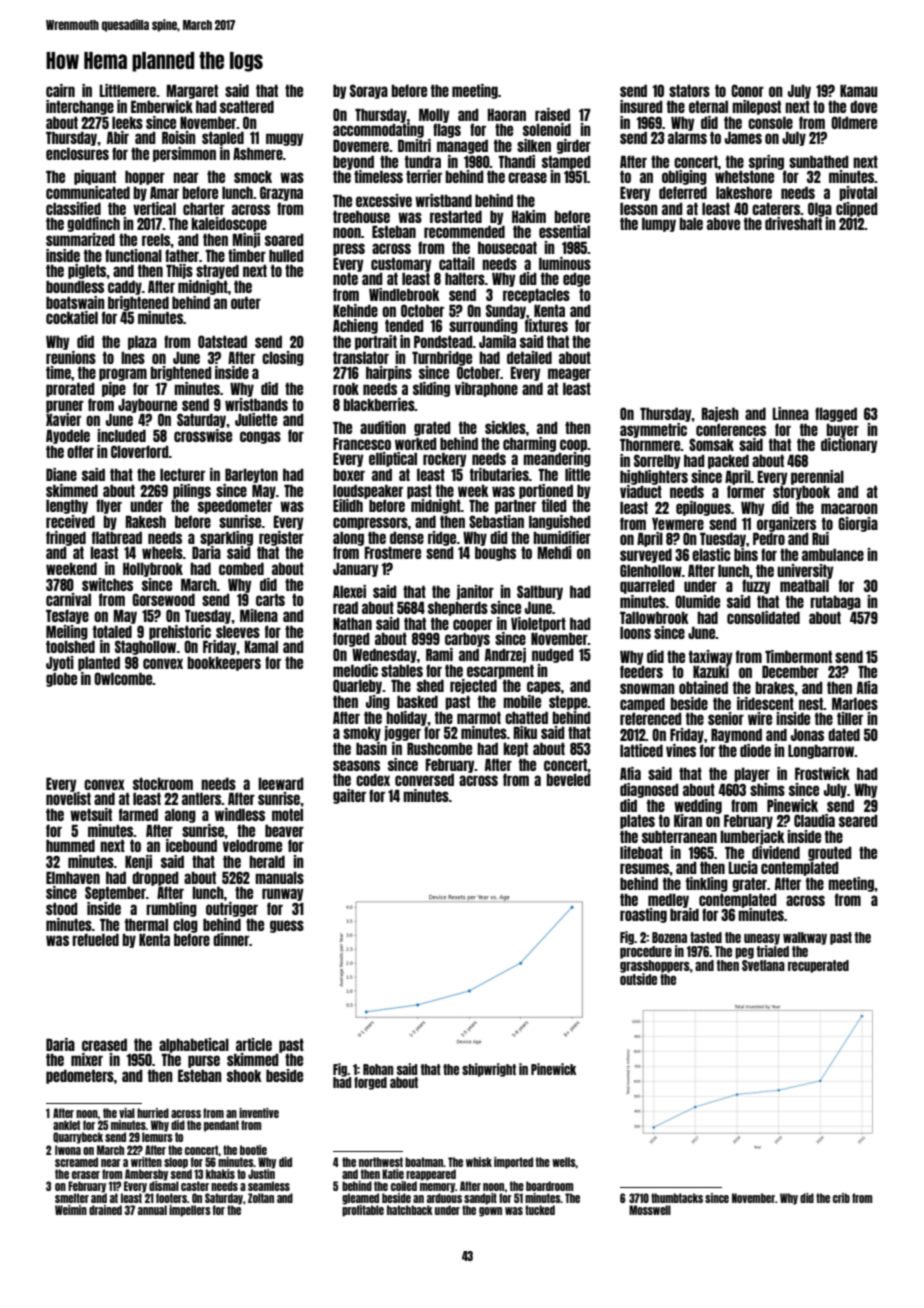  What do you see at coordinates (190, 1211) in the document?
I see `impellers` at bounding box center [190, 1211].
